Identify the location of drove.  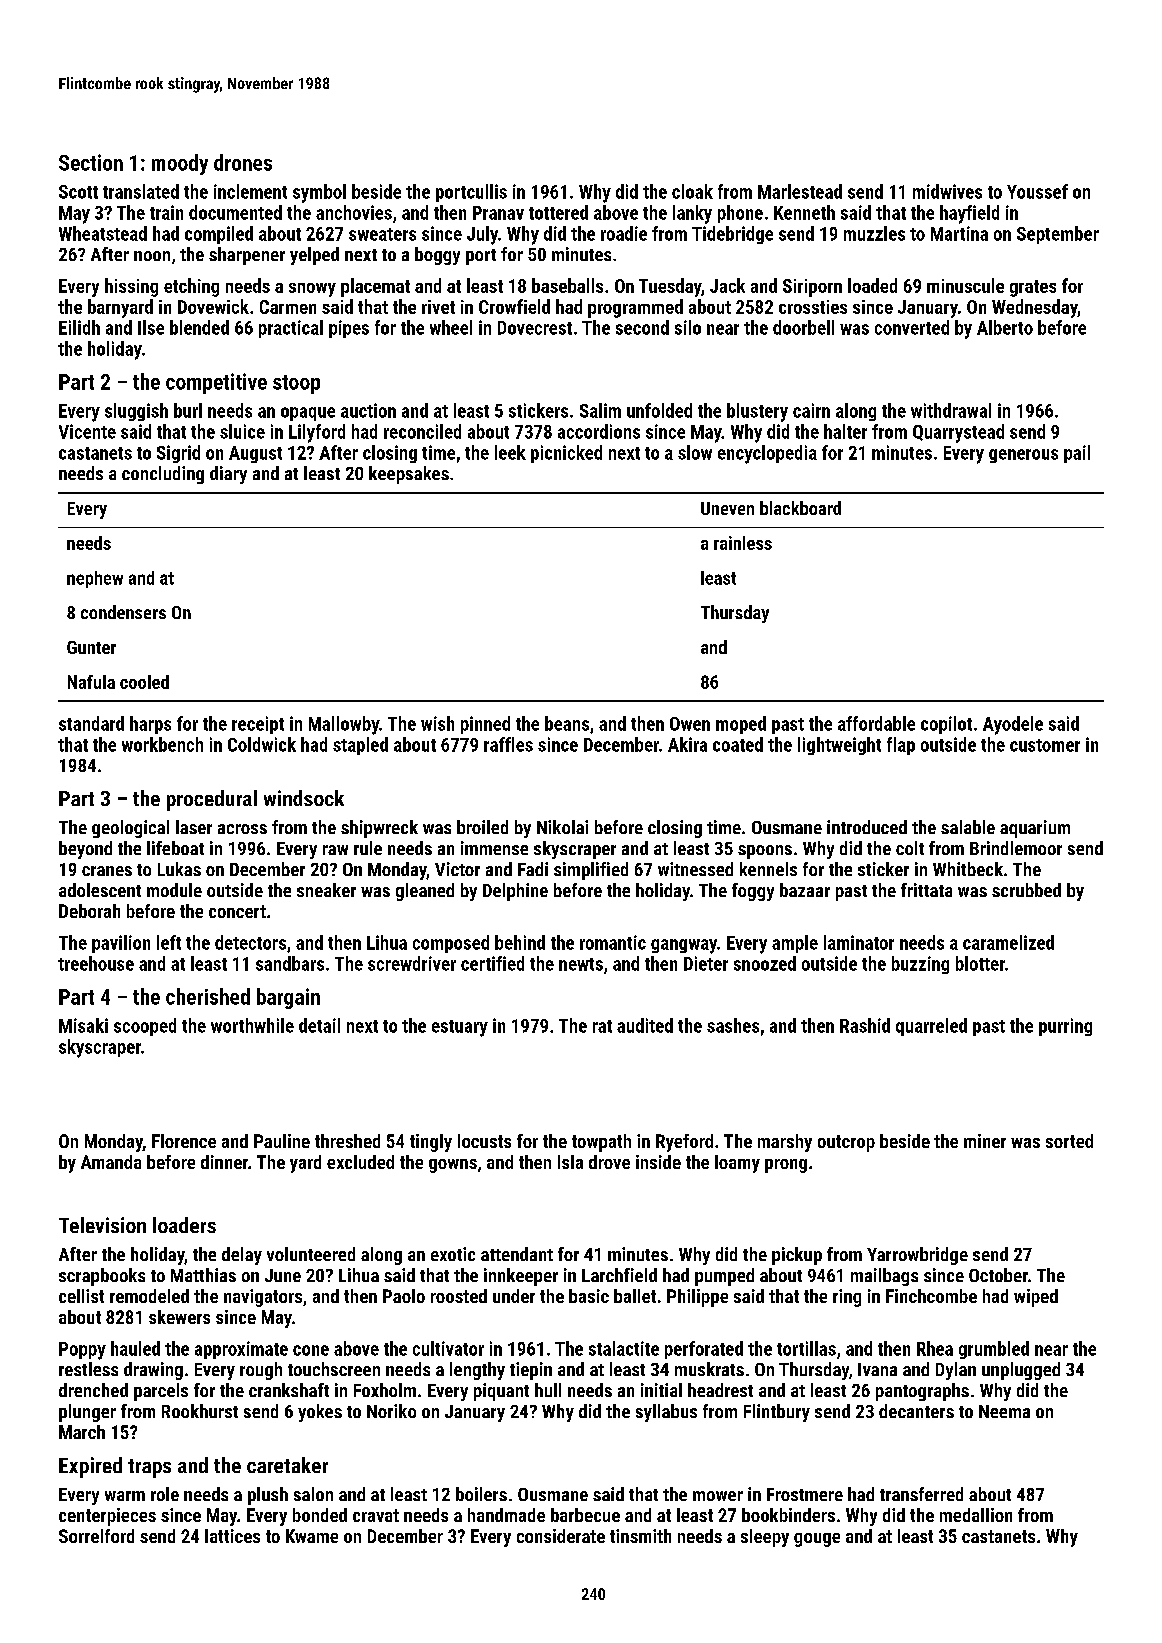
(609, 1162).
